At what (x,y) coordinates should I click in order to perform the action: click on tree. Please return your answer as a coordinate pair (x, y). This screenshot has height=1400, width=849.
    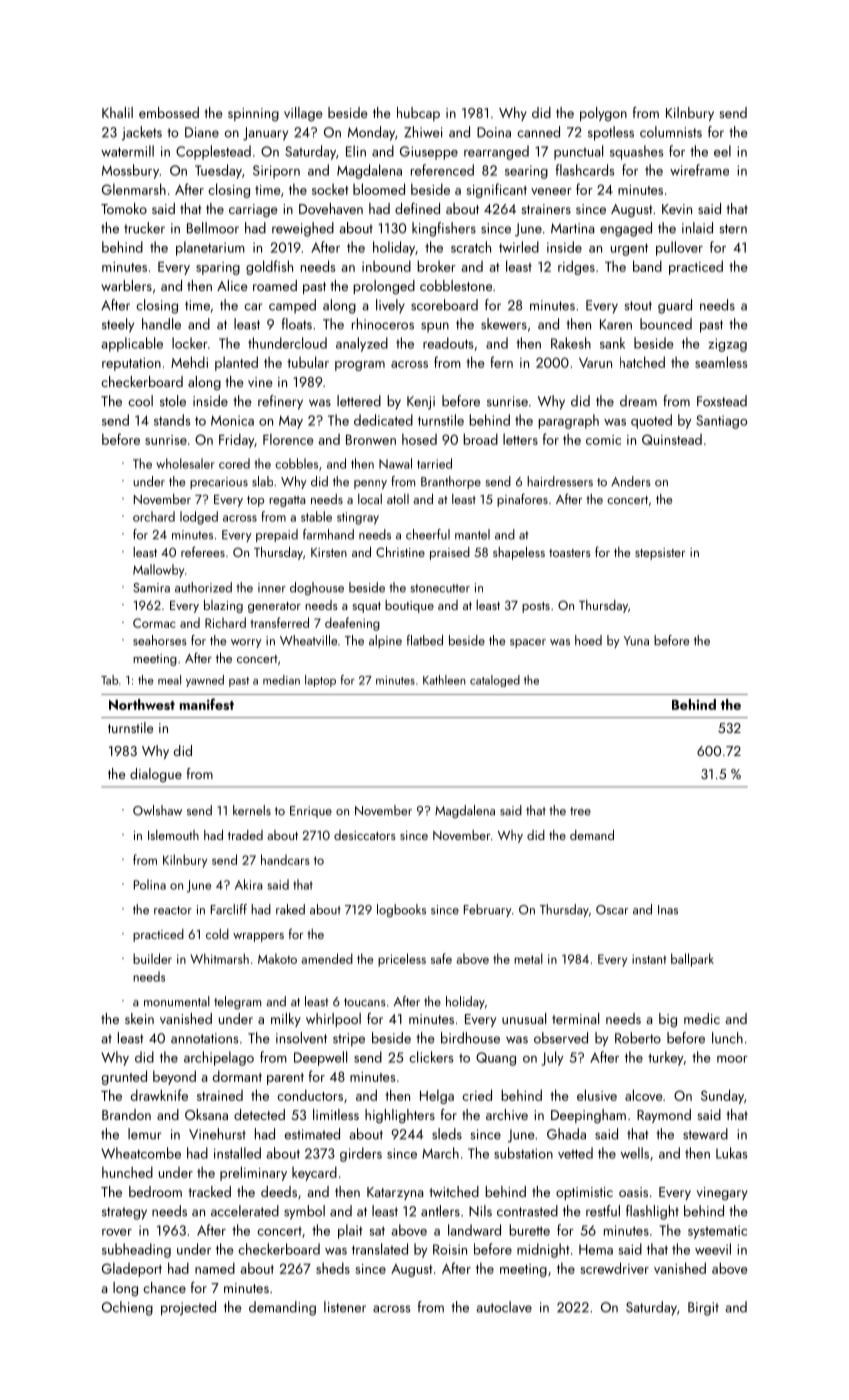
    Looking at the image, I should click on (580, 811).
